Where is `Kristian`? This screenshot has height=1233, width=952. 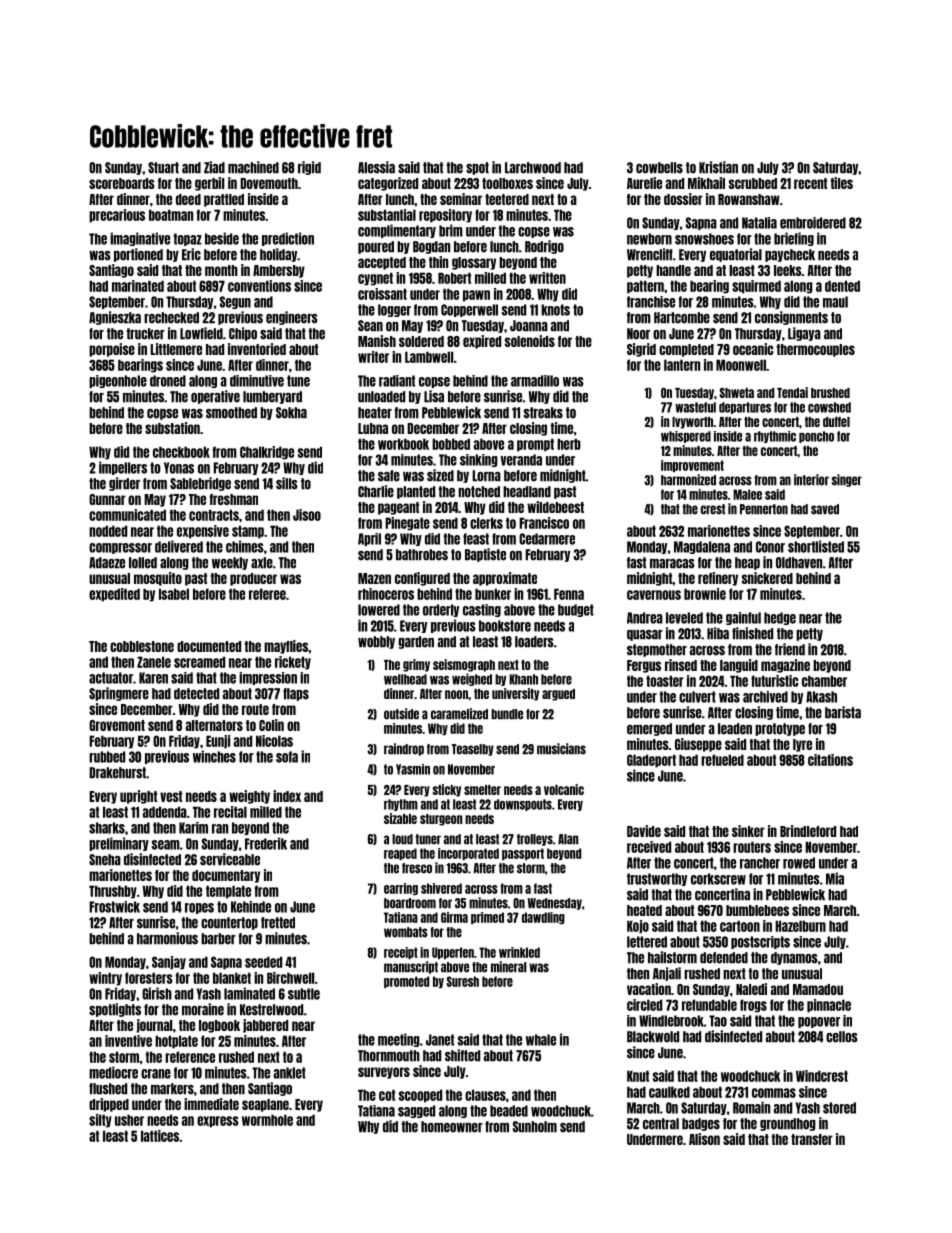 Kristian is located at coordinates (718, 167).
